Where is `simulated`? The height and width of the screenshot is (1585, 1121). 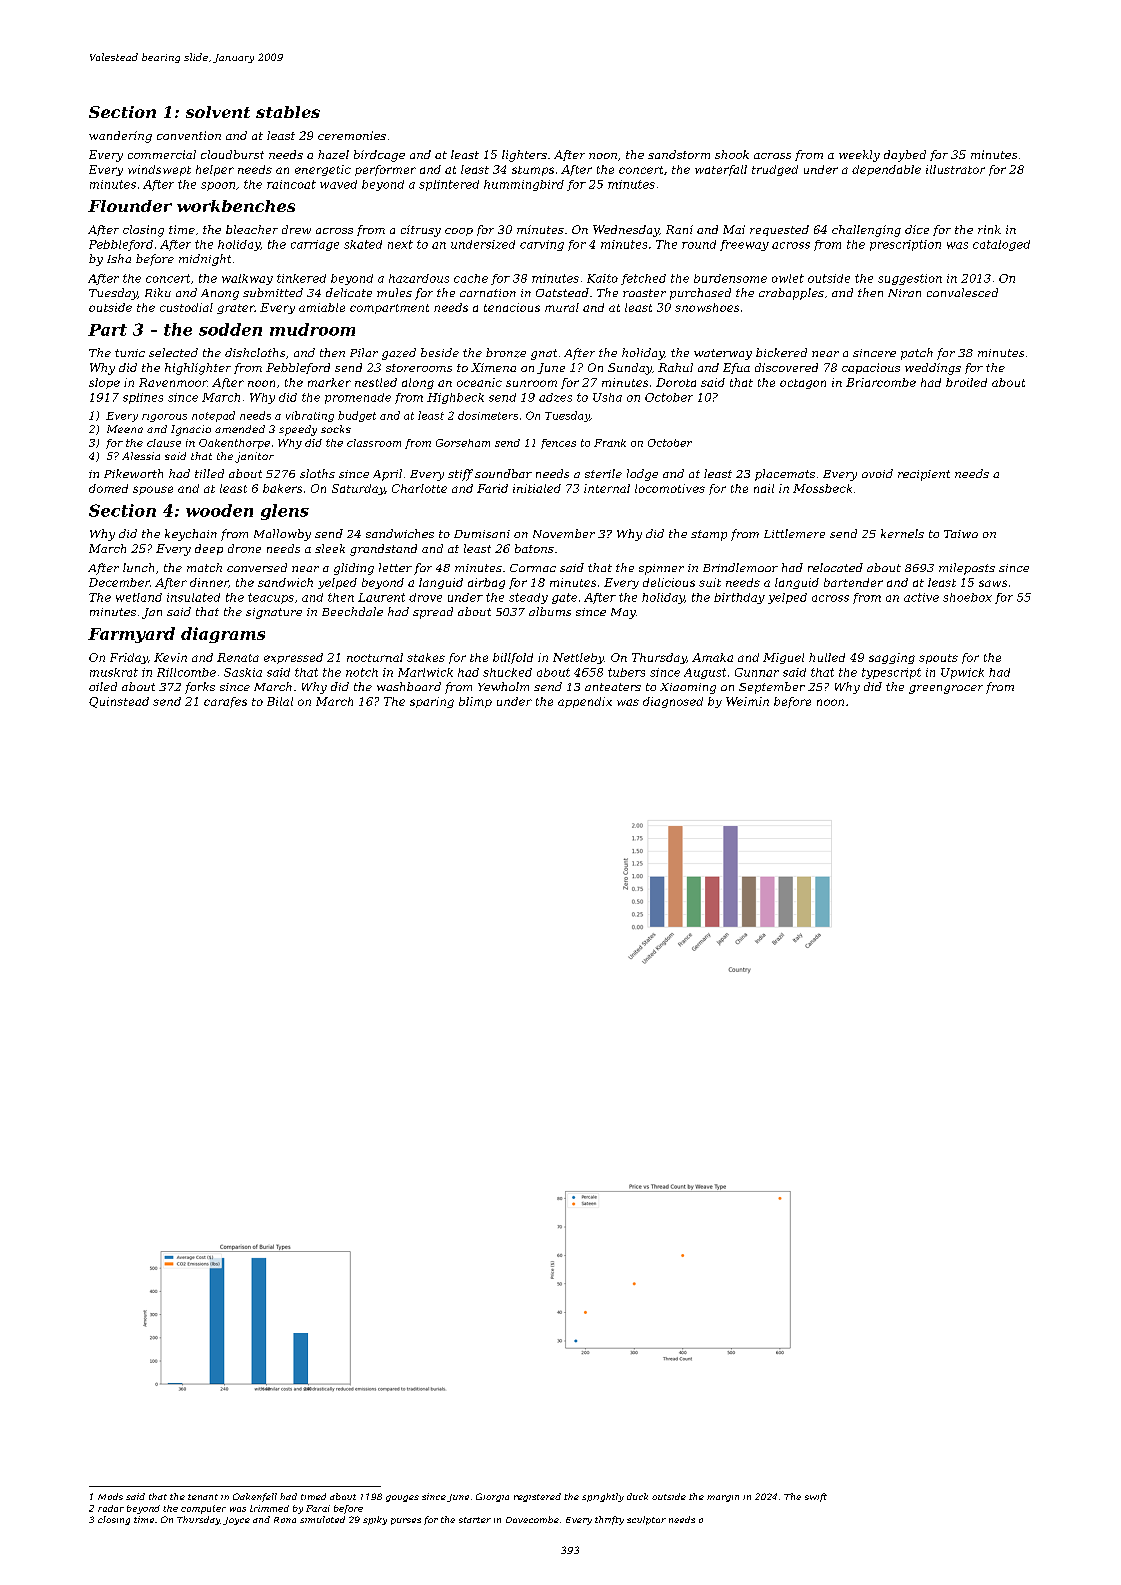
simulated is located at coordinates (322, 1519).
